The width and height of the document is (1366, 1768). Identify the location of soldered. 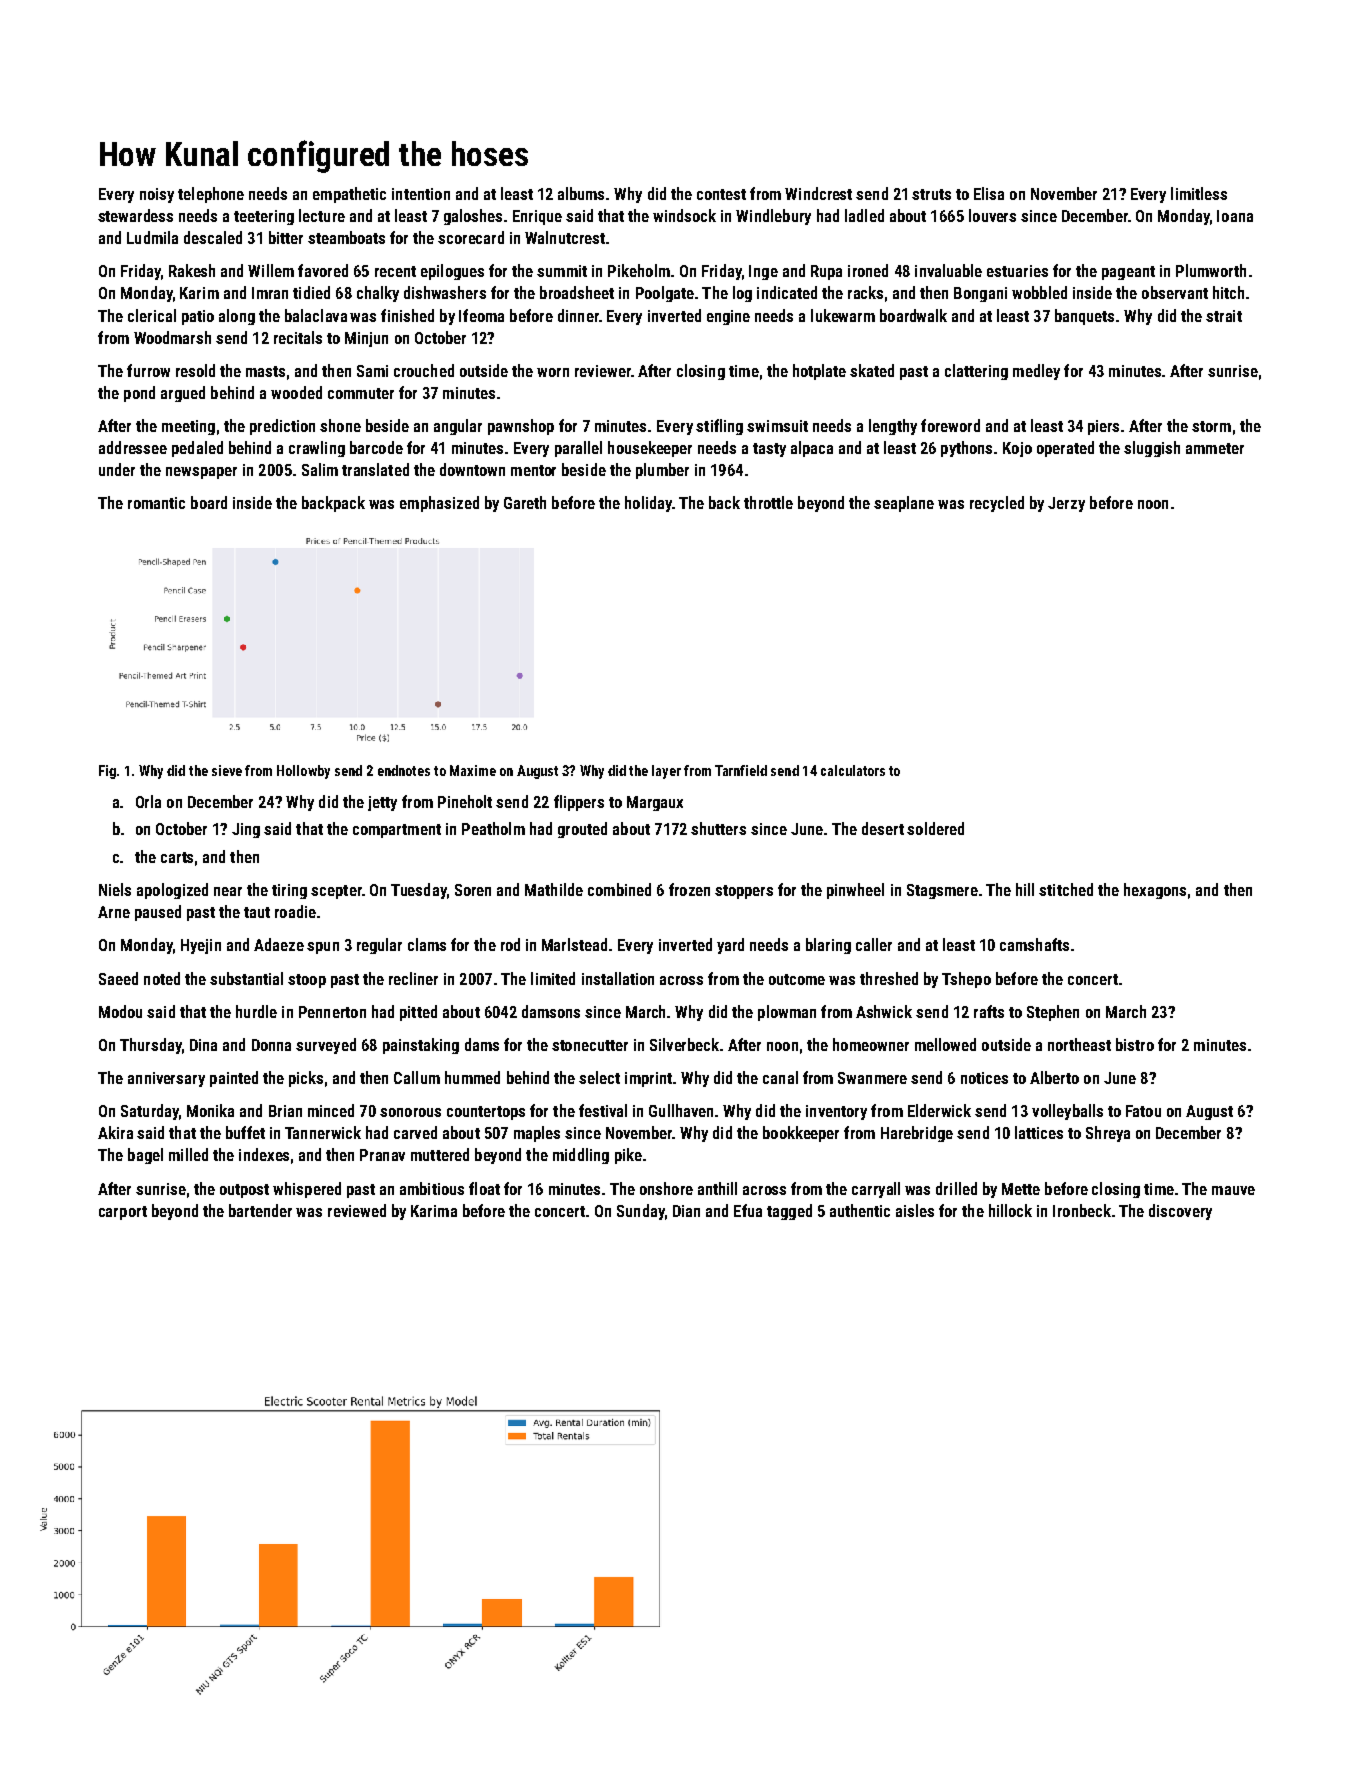
(935, 828).
